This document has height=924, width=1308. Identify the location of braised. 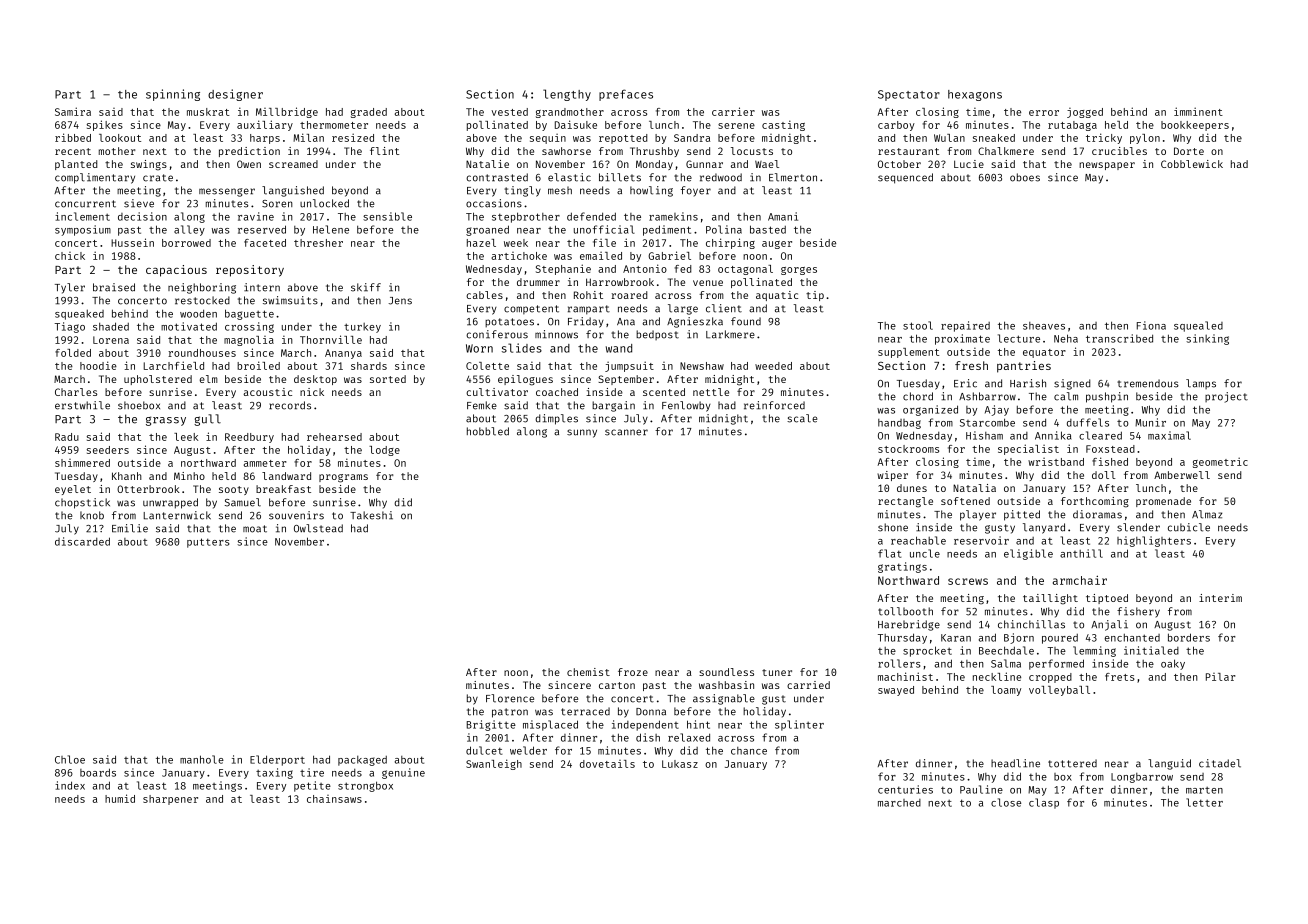
(114, 287).
